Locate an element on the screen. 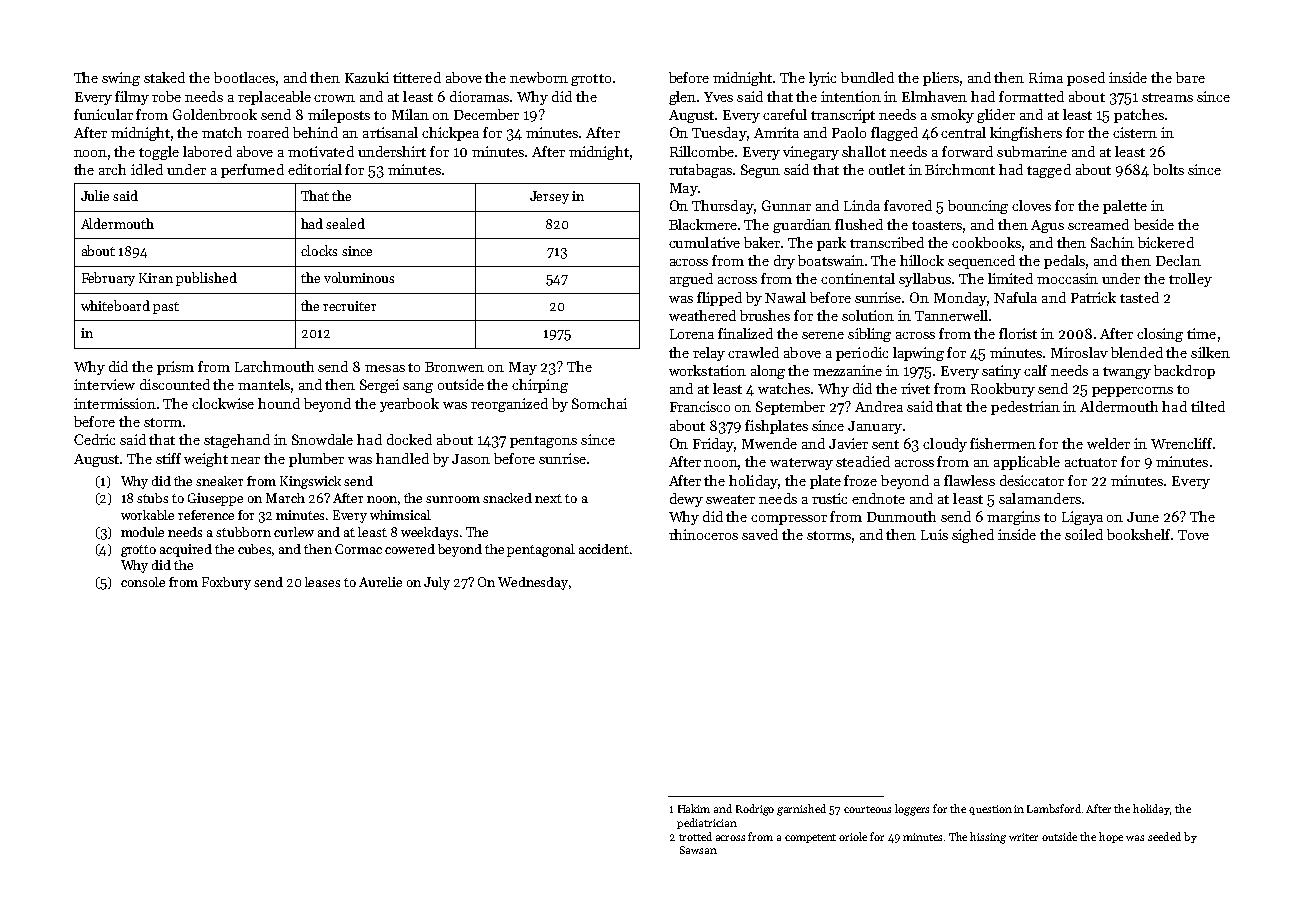 This screenshot has height=924, width=1308. Sawsan is located at coordinates (698, 850).
